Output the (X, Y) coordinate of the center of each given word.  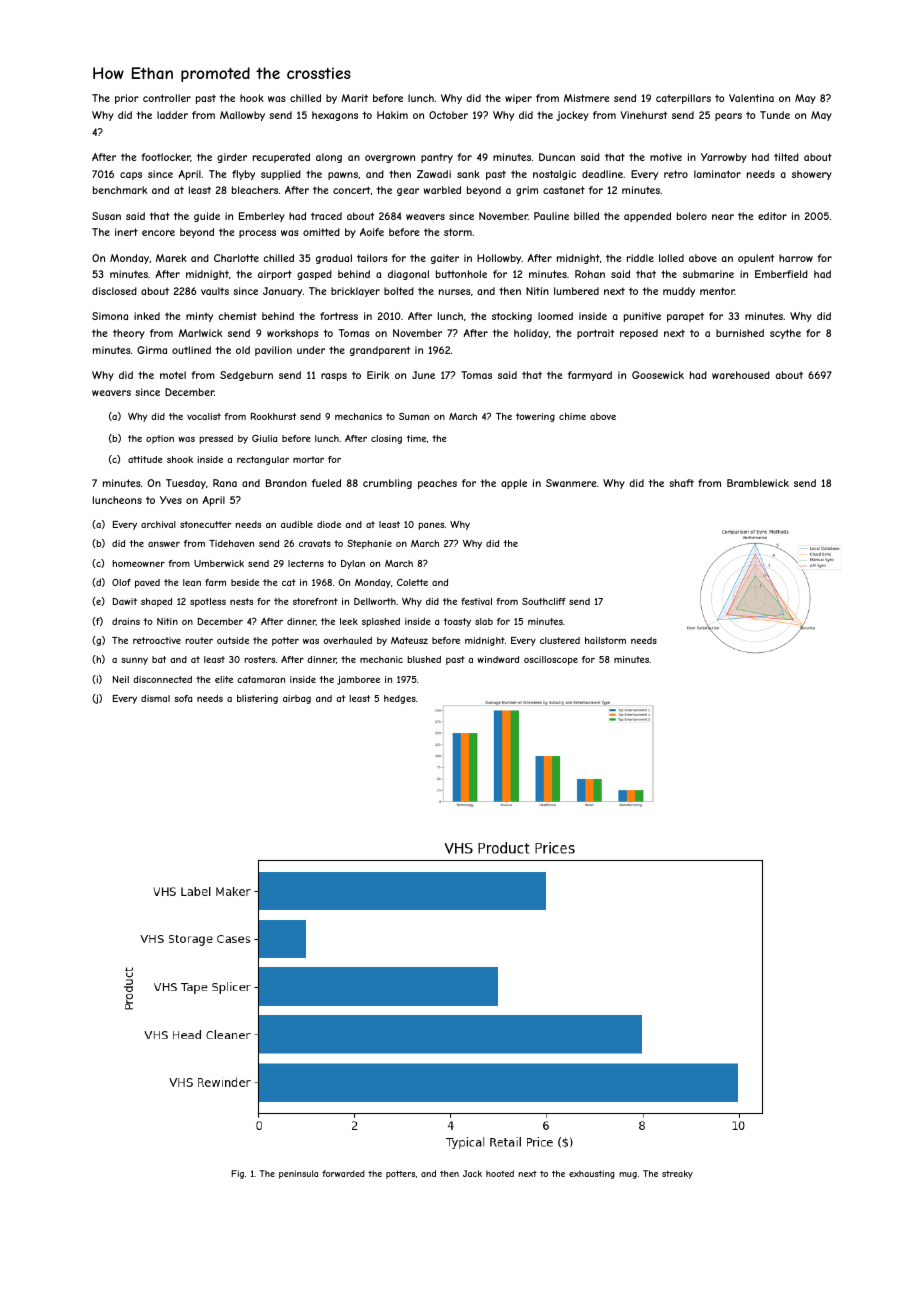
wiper (518, 99)
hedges (400, 699)
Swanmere (571, 483)
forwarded (343, 1173)
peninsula (298, 1174)
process (257, 234)
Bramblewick (758, 483)
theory (129, 334)
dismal (155, 698)
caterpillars (683, 99)
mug (628, 1175)
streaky (677, 1174)
